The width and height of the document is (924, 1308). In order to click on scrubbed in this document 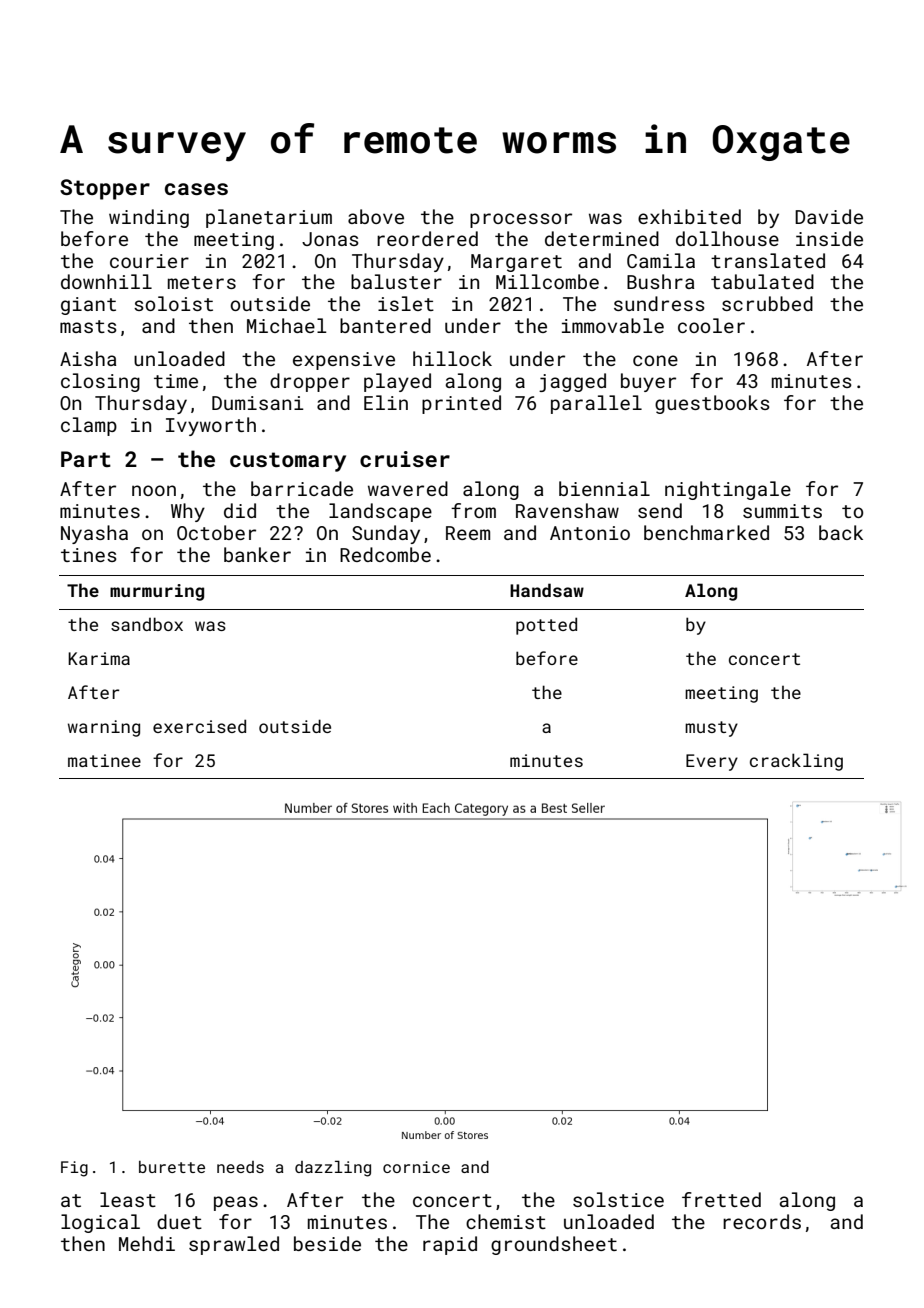, I will do `click(767, 303)`.
